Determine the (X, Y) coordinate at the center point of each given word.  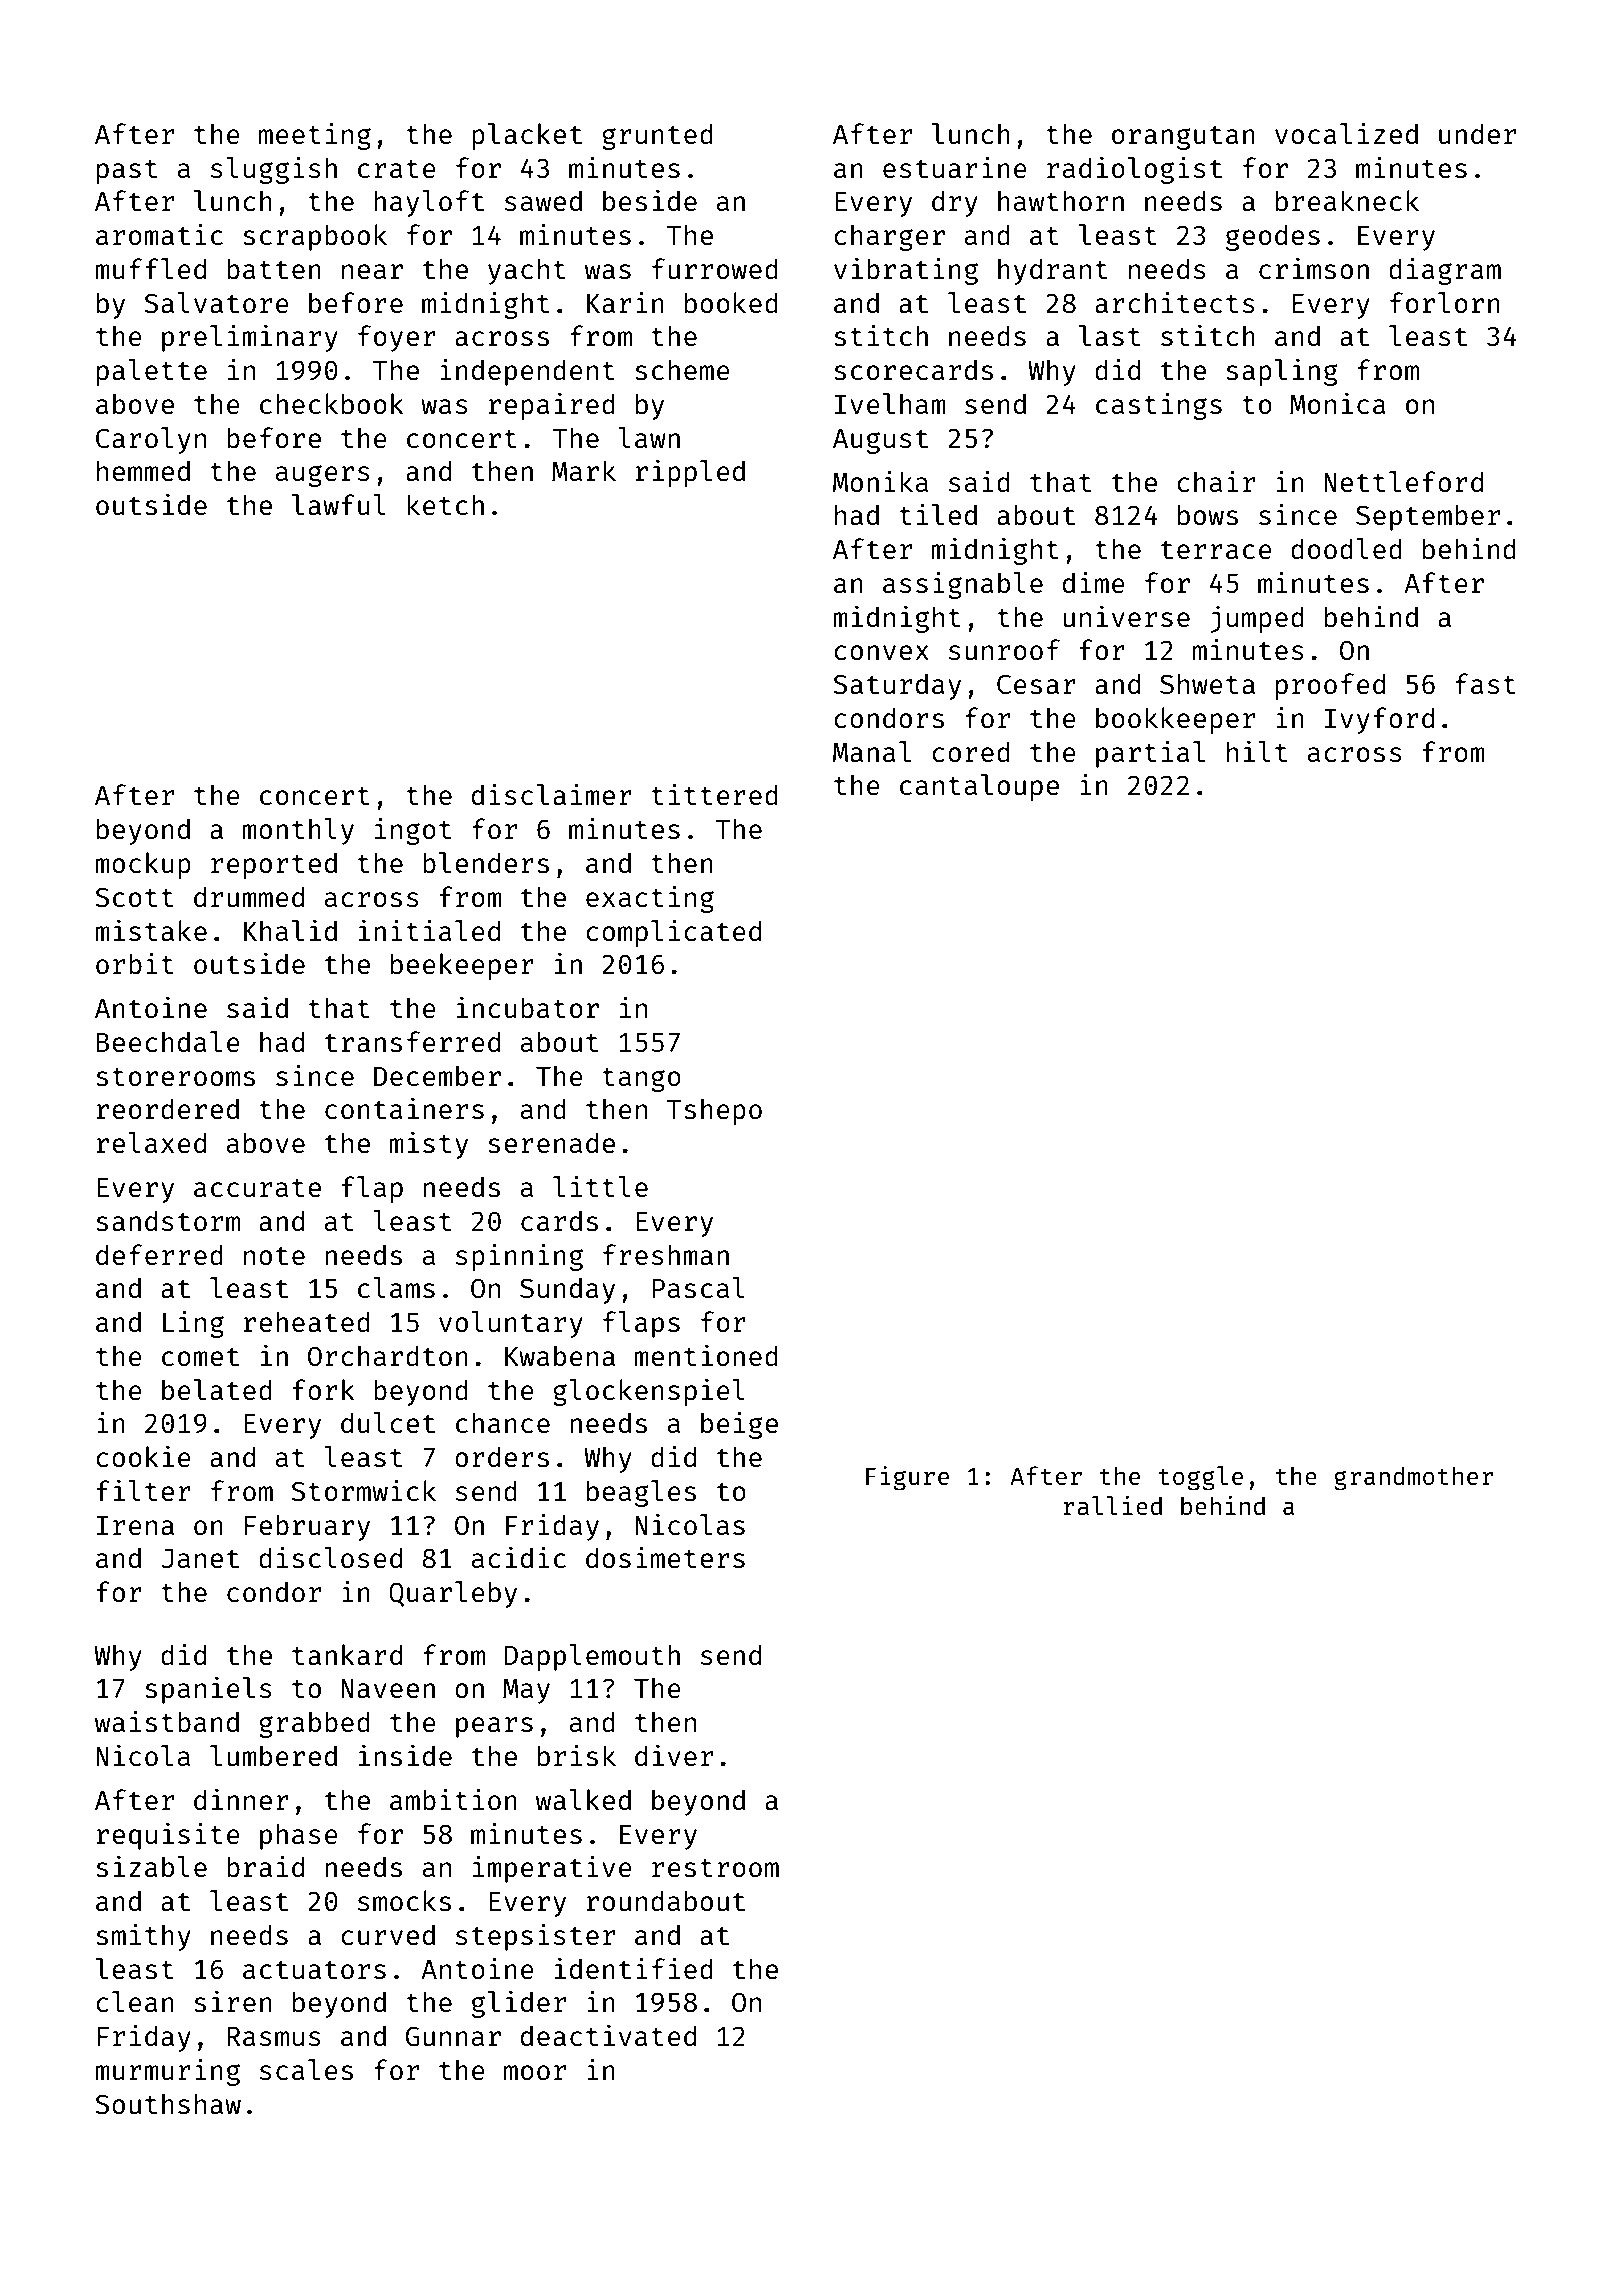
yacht (527, 271)
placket (527, 136)
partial (1150, 754)
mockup (143, 865)
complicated (673, 933)
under (1477, 133)
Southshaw (168, 2103)
